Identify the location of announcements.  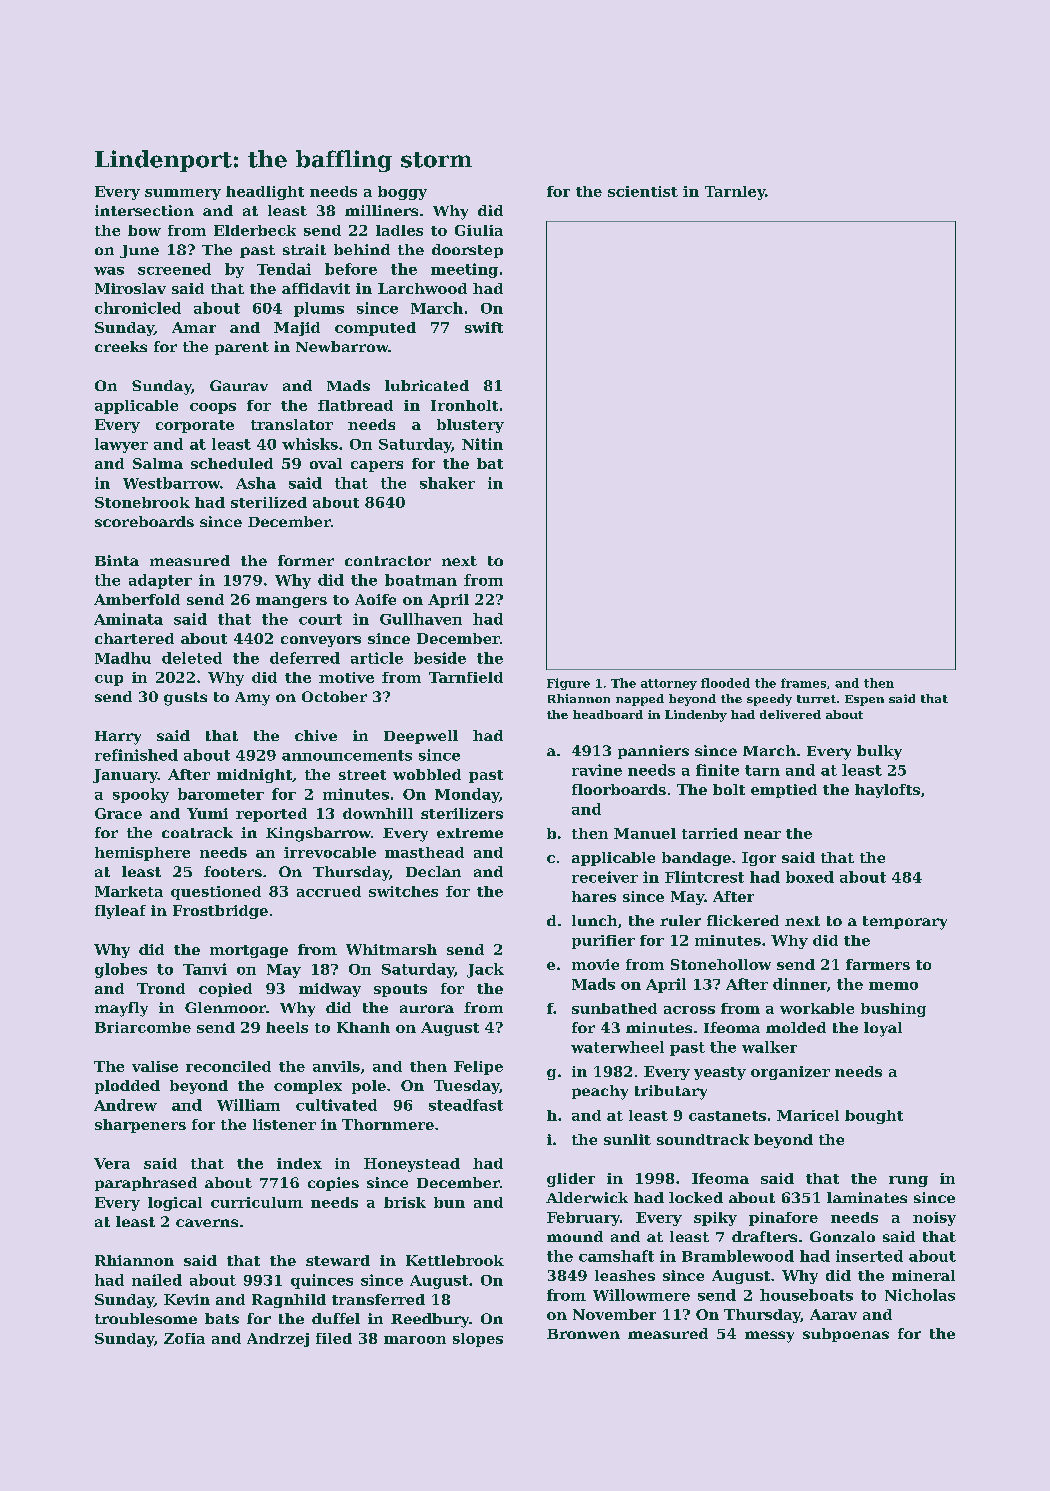
(347, 755).
